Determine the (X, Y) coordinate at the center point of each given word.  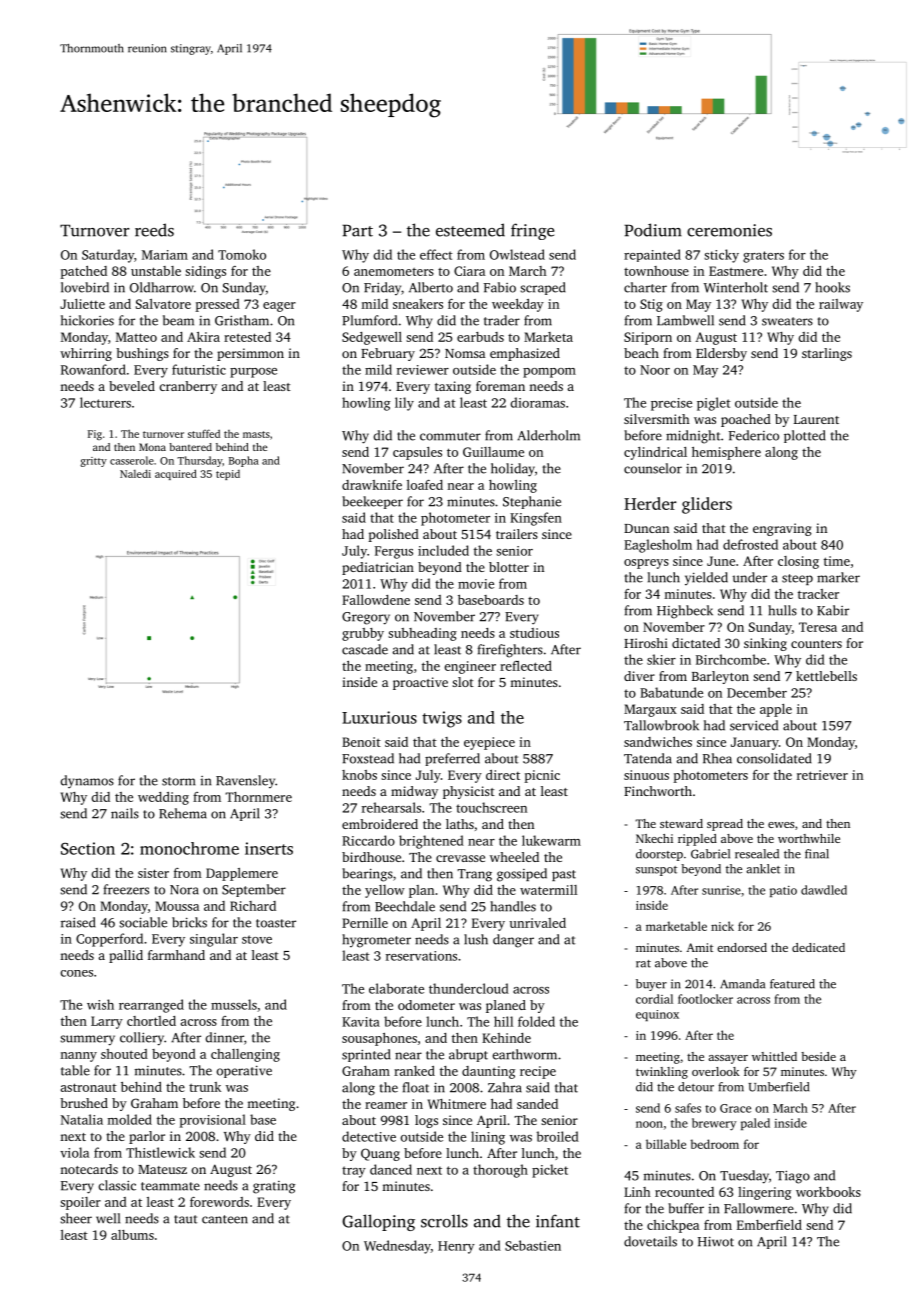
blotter (509, 567)
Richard (253, 906)
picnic (542, 776)
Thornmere (258, 797)
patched (83, 272)
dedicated (818, 947)
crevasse (460, 858)
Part (357, 230)
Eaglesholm (658, 546)
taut (185, 1219)
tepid (228, 475)
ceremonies (729, 230)
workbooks (828, 1192)
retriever (822, 775)
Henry (456, 1247)
